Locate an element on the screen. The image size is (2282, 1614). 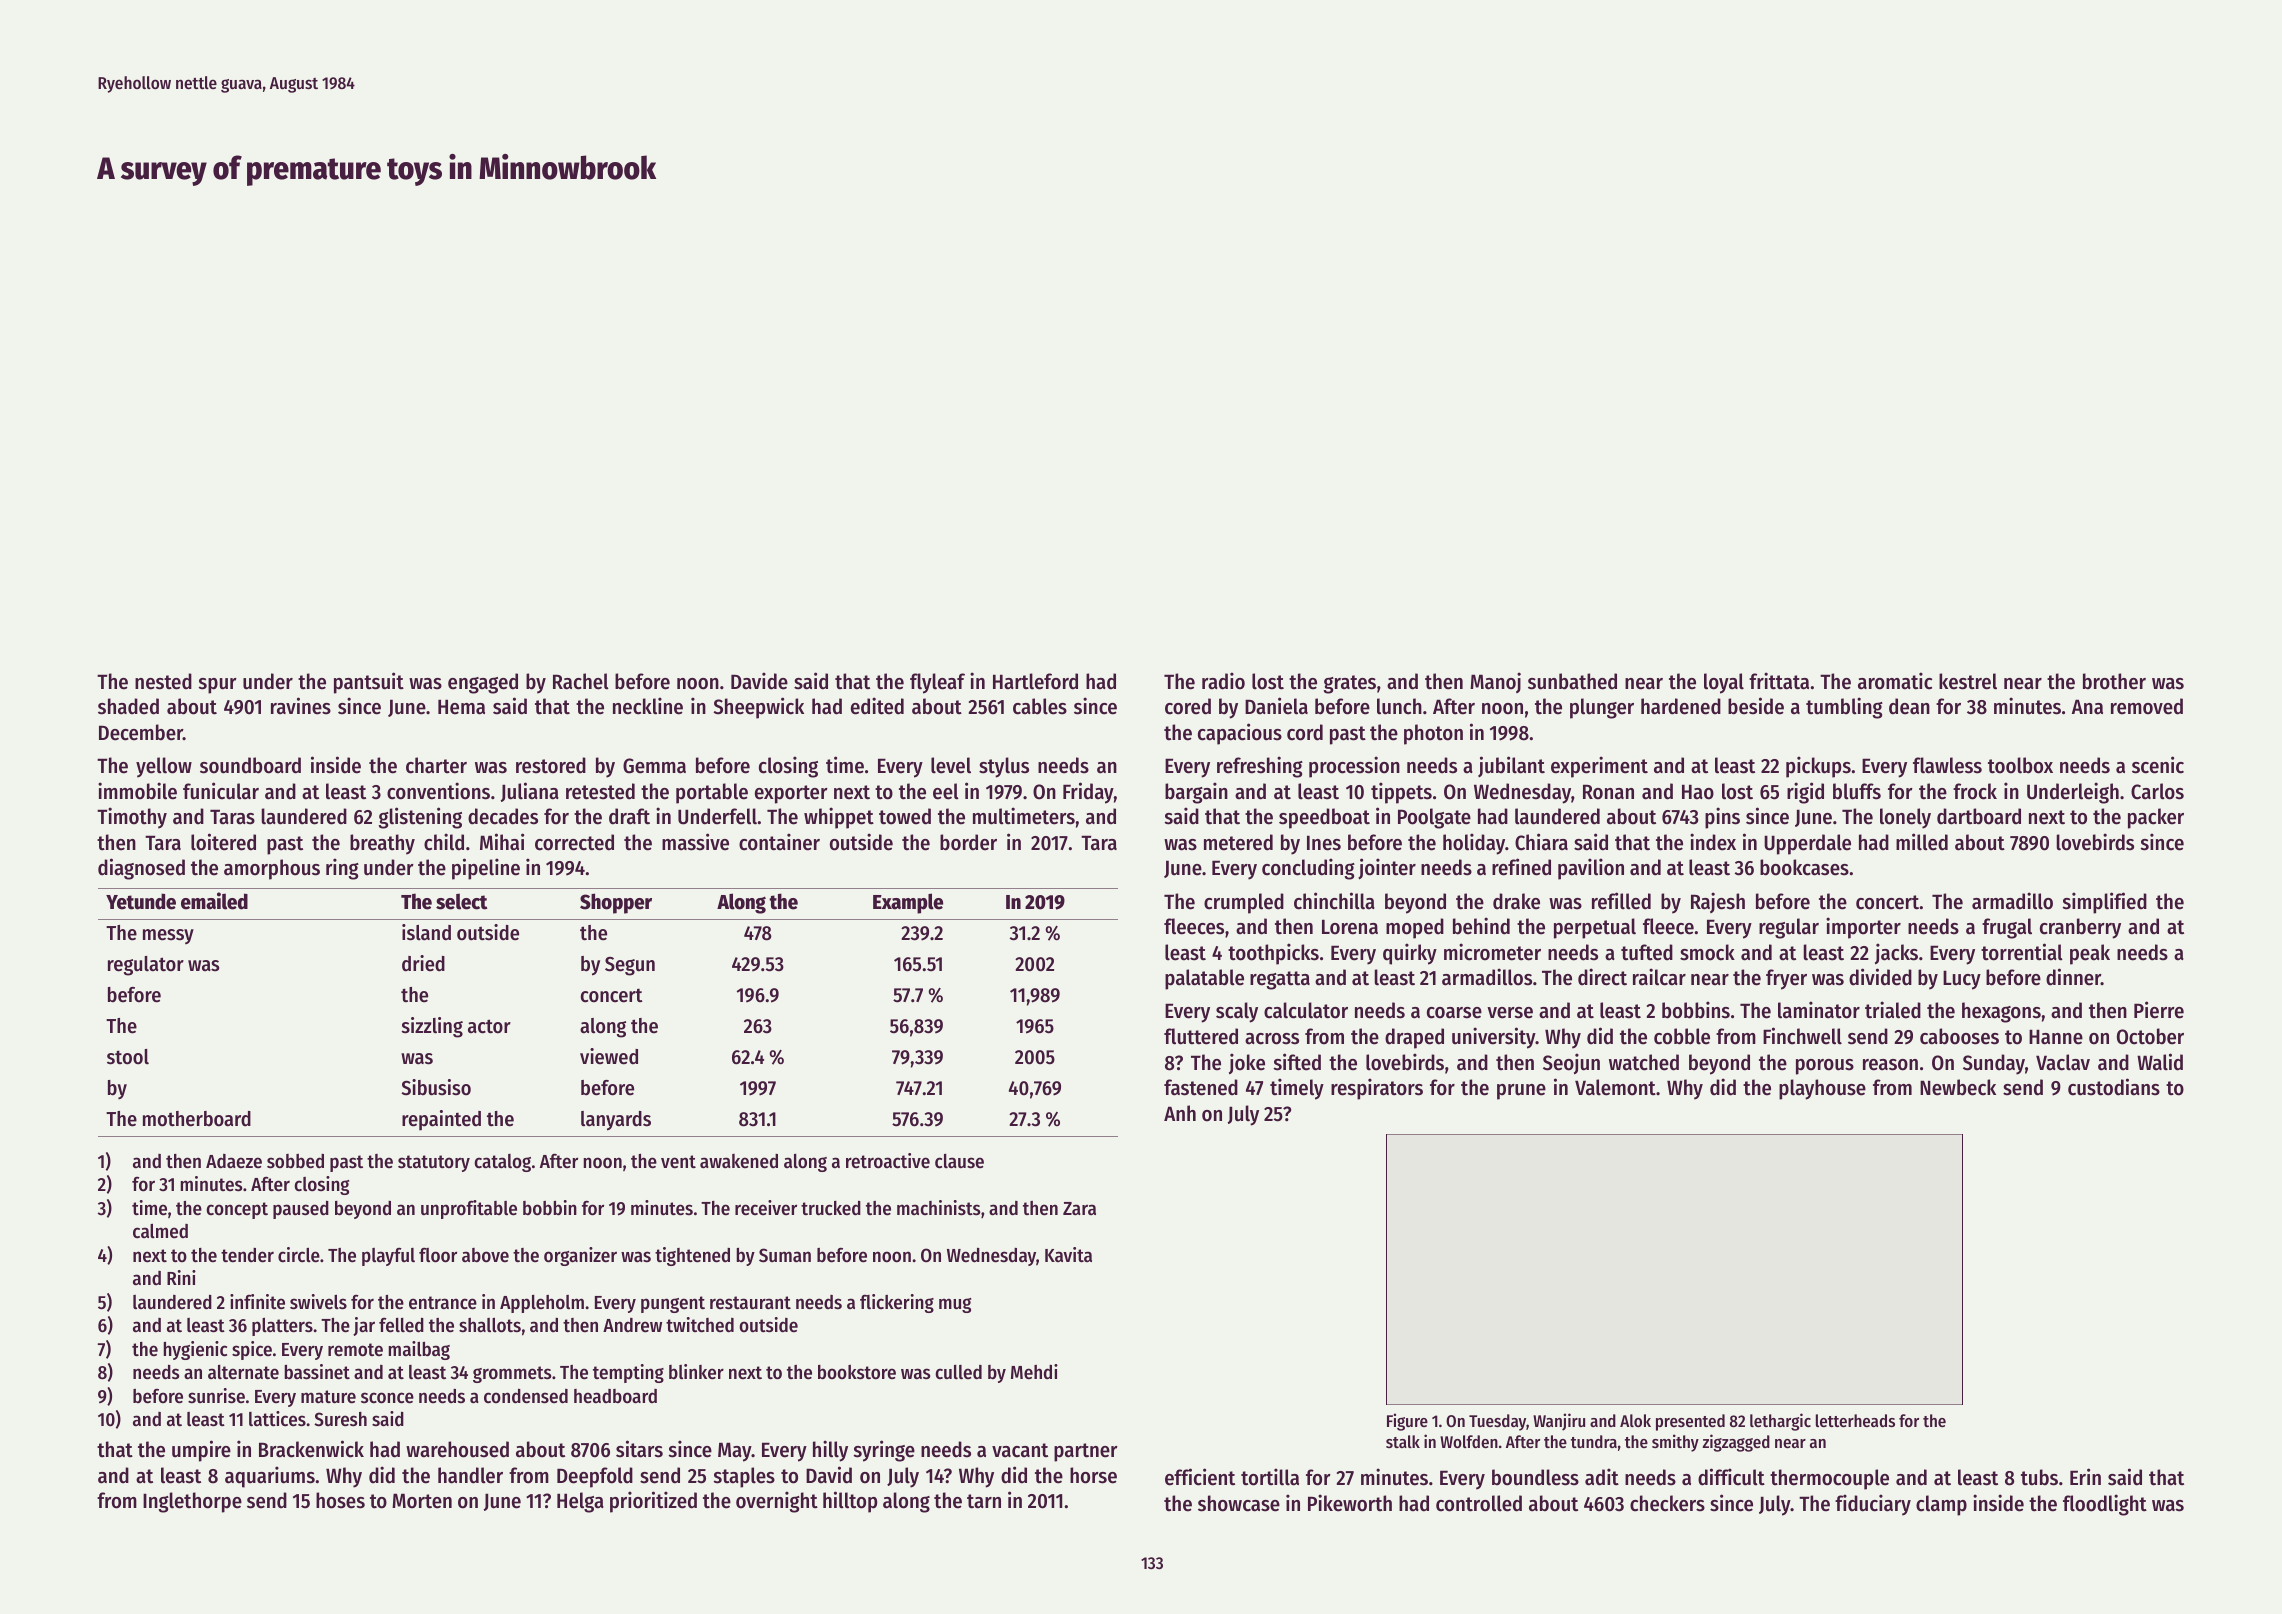
radio is located at coordinates (1223, 681).
